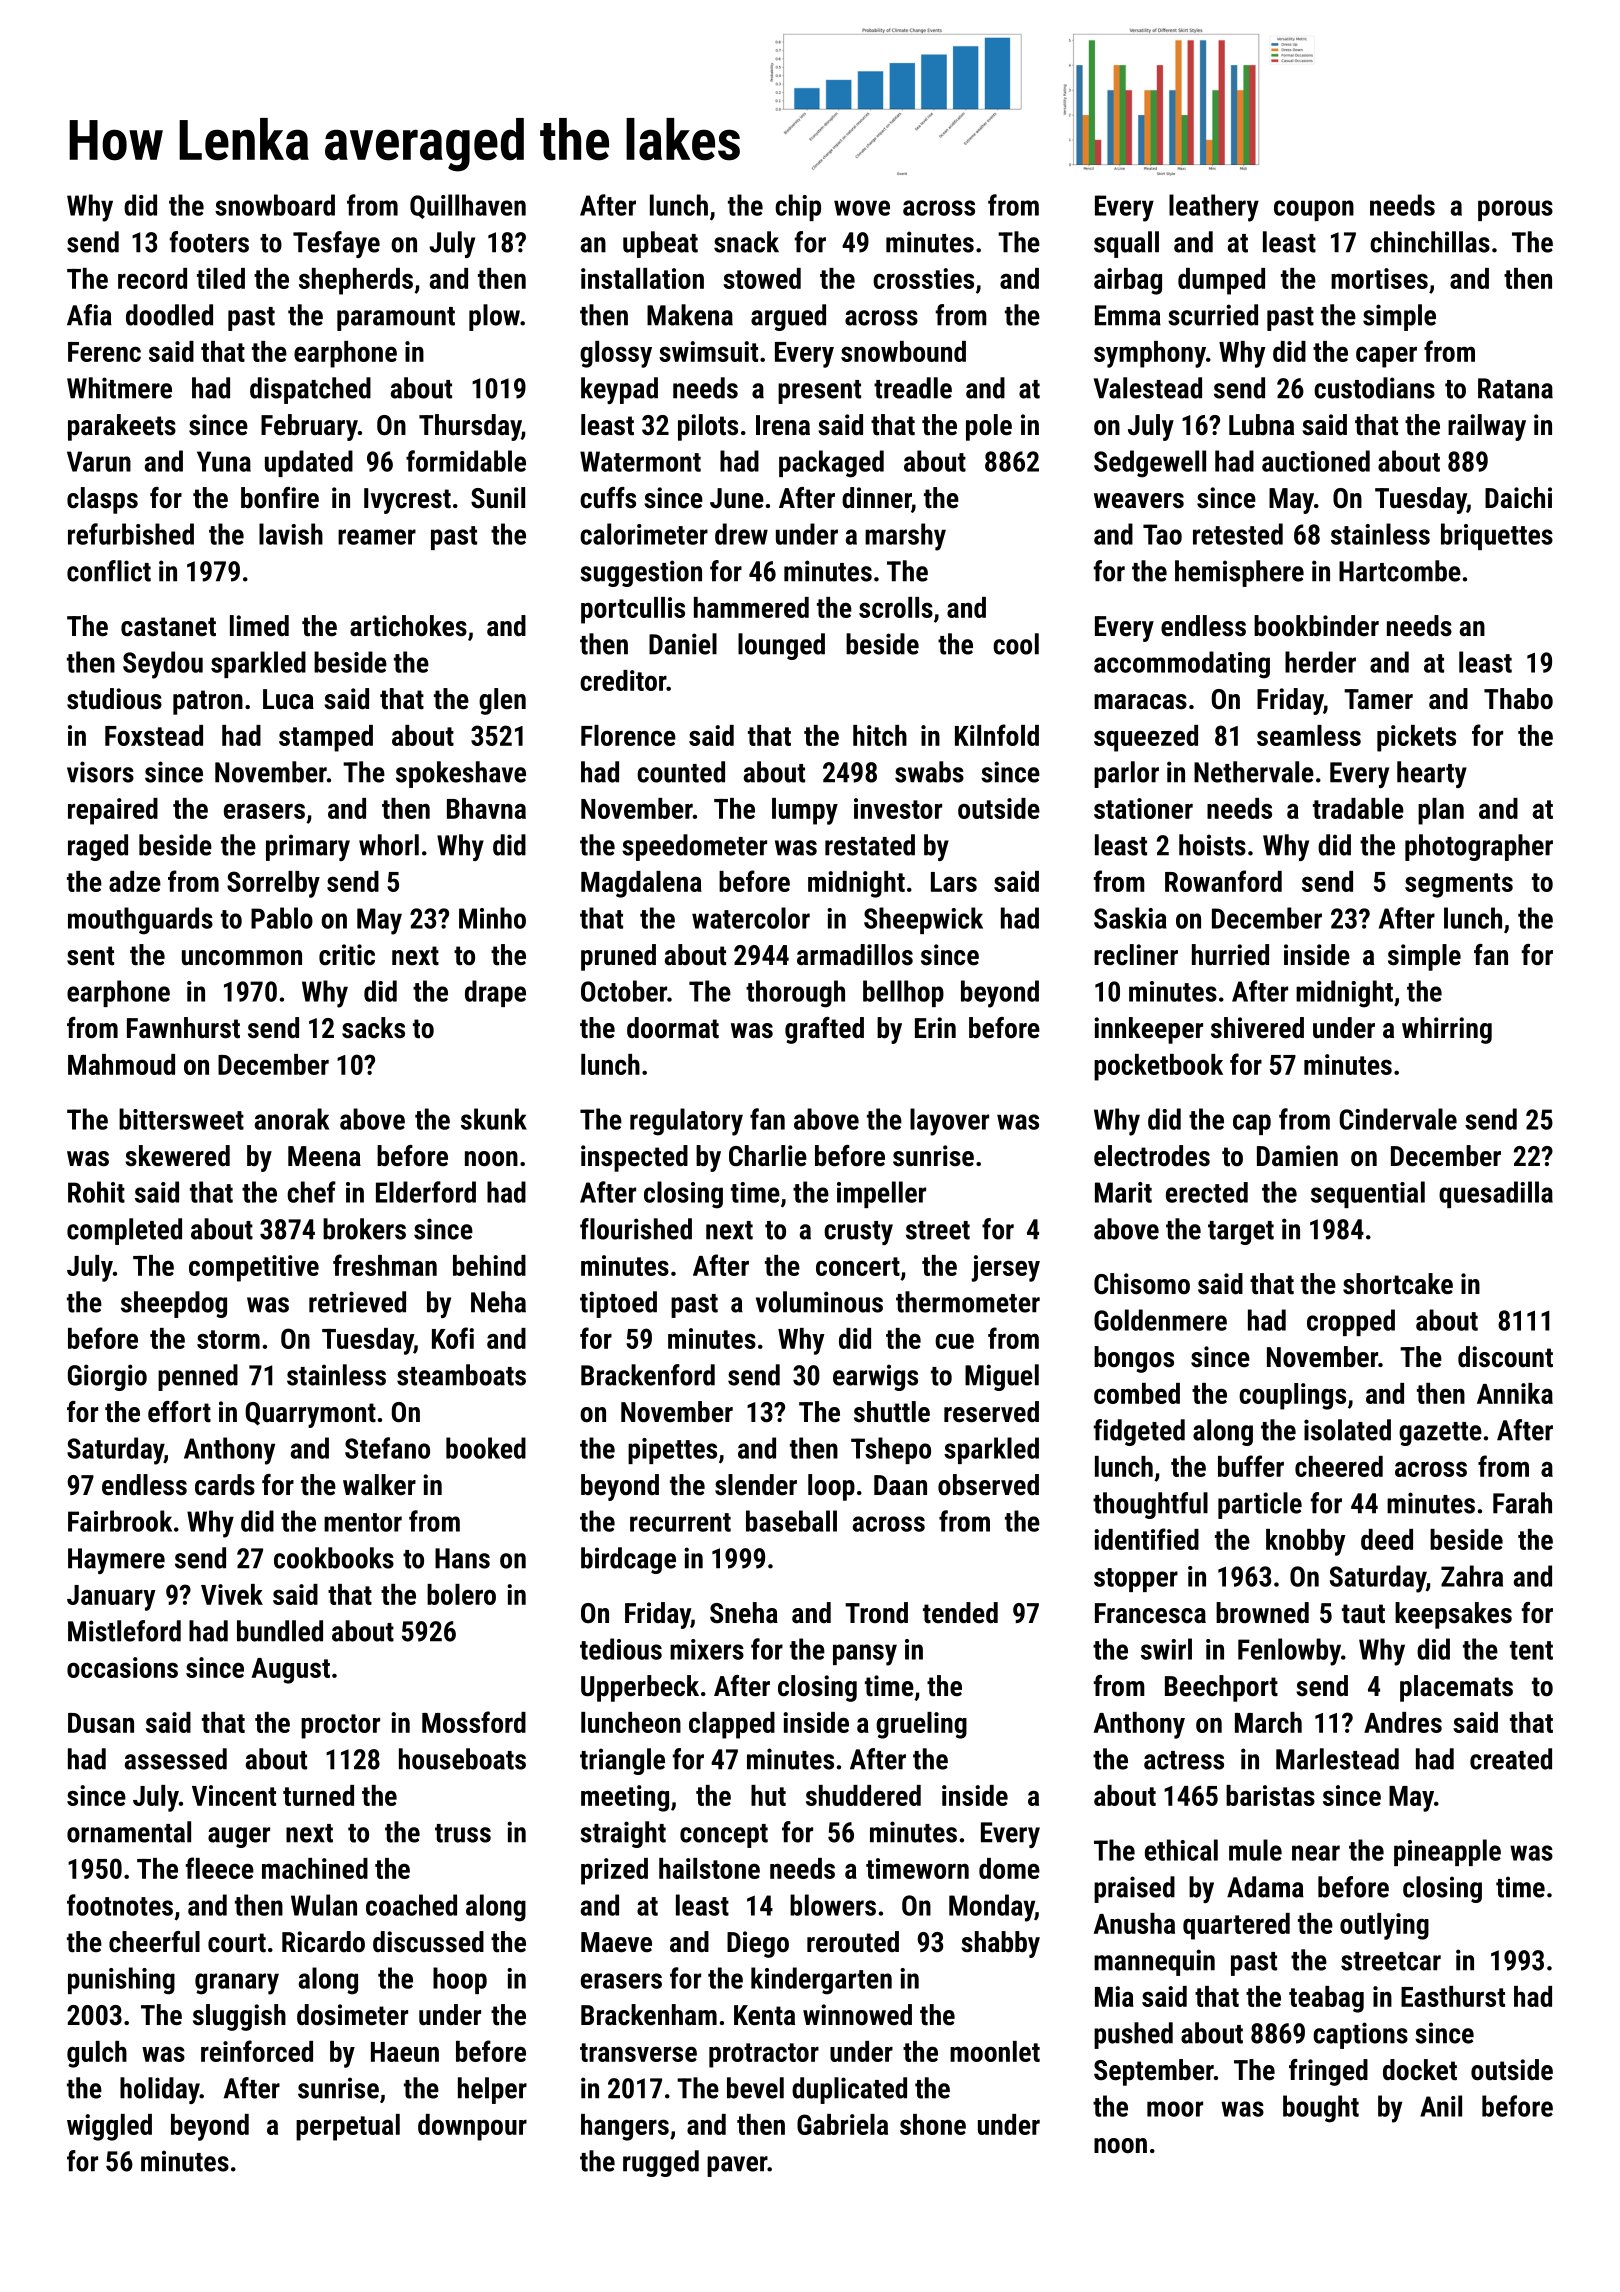 The width and height of the image is (1620, 2292). What do you see at coordinates (1403, 1722) in the image?
I see `Andres` at bounding box center [1403, 1722].
